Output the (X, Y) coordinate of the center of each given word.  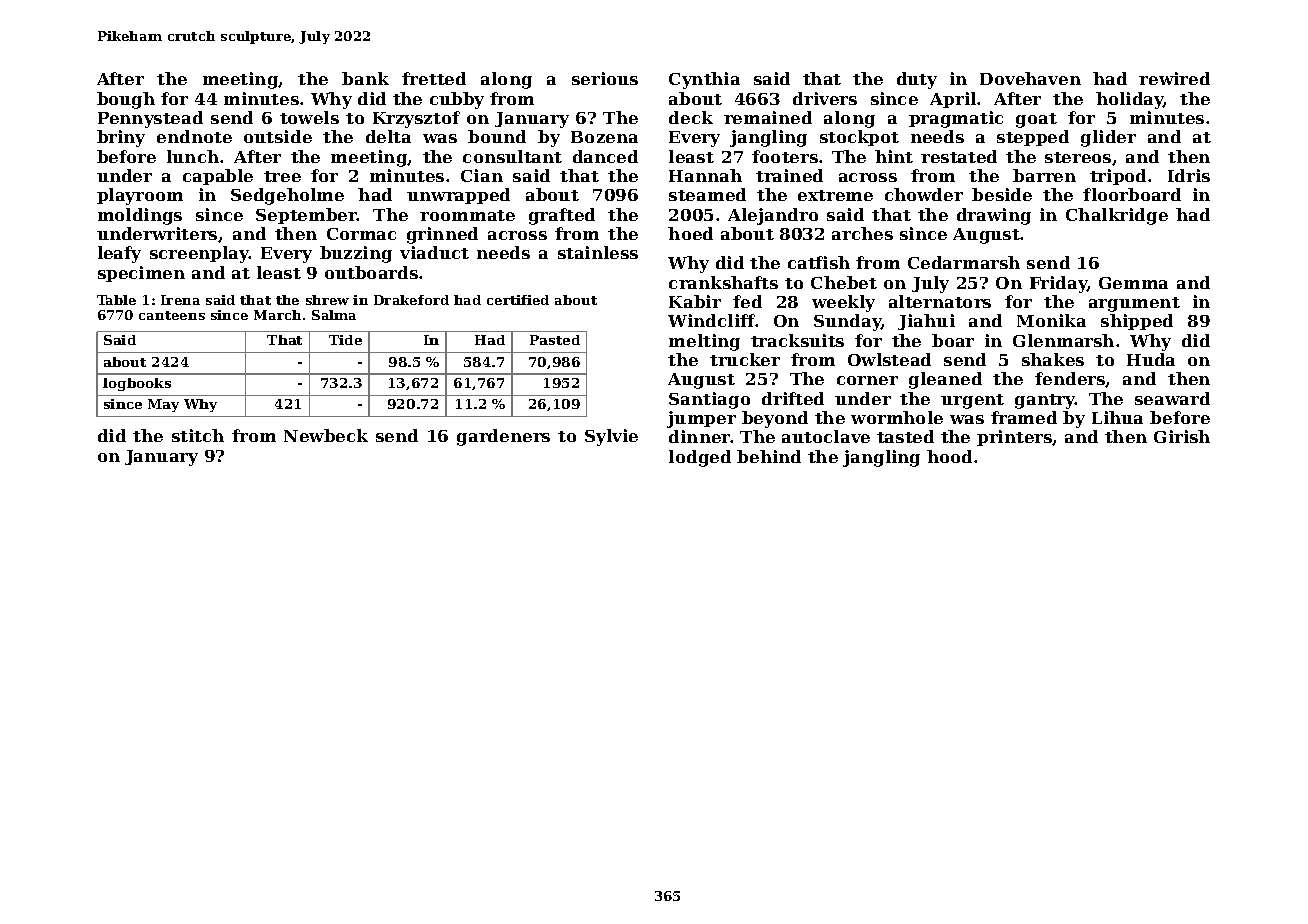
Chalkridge (1117, 216)
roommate (467, 215)
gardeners (503, 437)
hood (949, 456)
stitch (198, 435)
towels (309, 117)
